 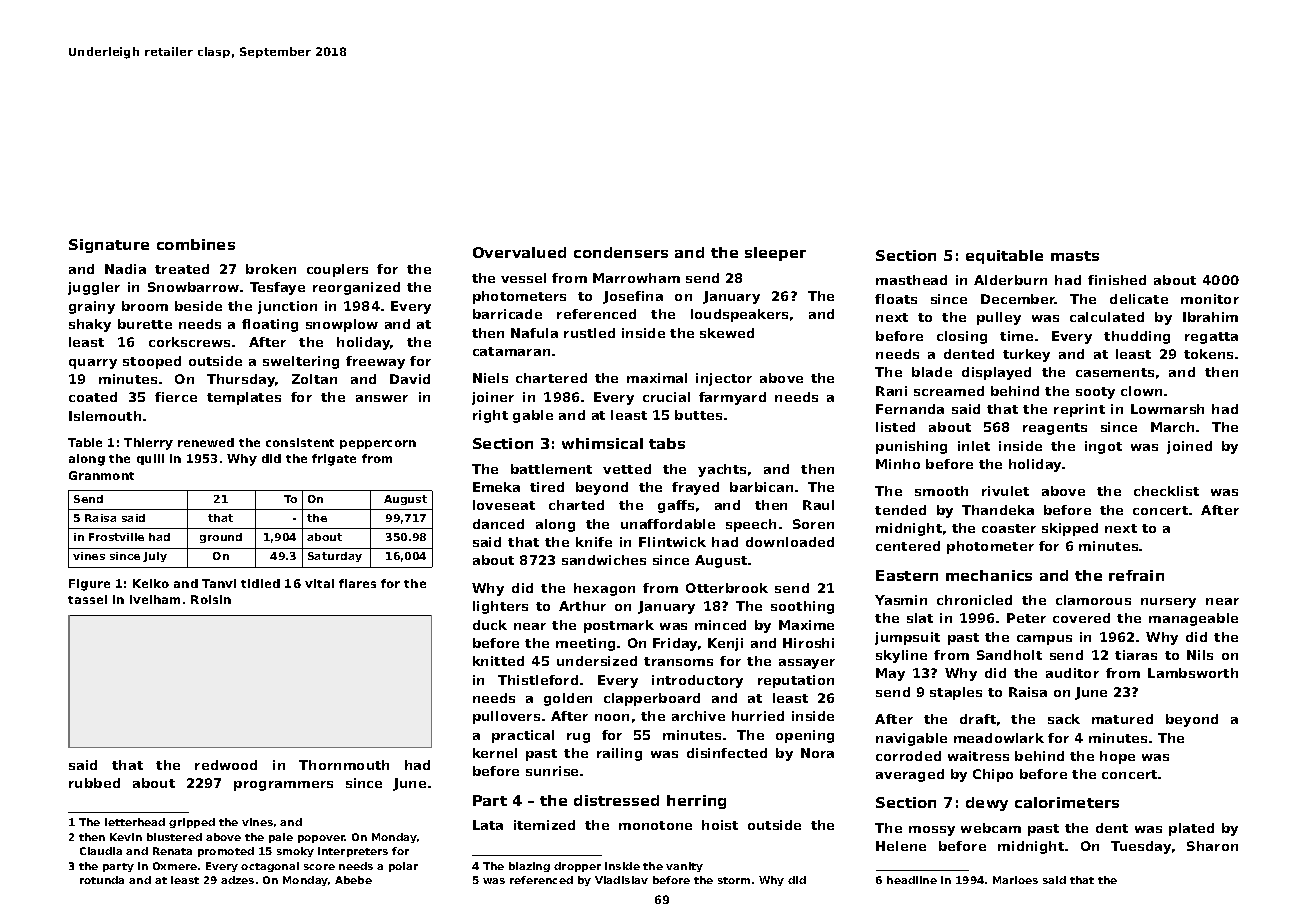 I want to click on Abebe, so click(x=353, y=880).
